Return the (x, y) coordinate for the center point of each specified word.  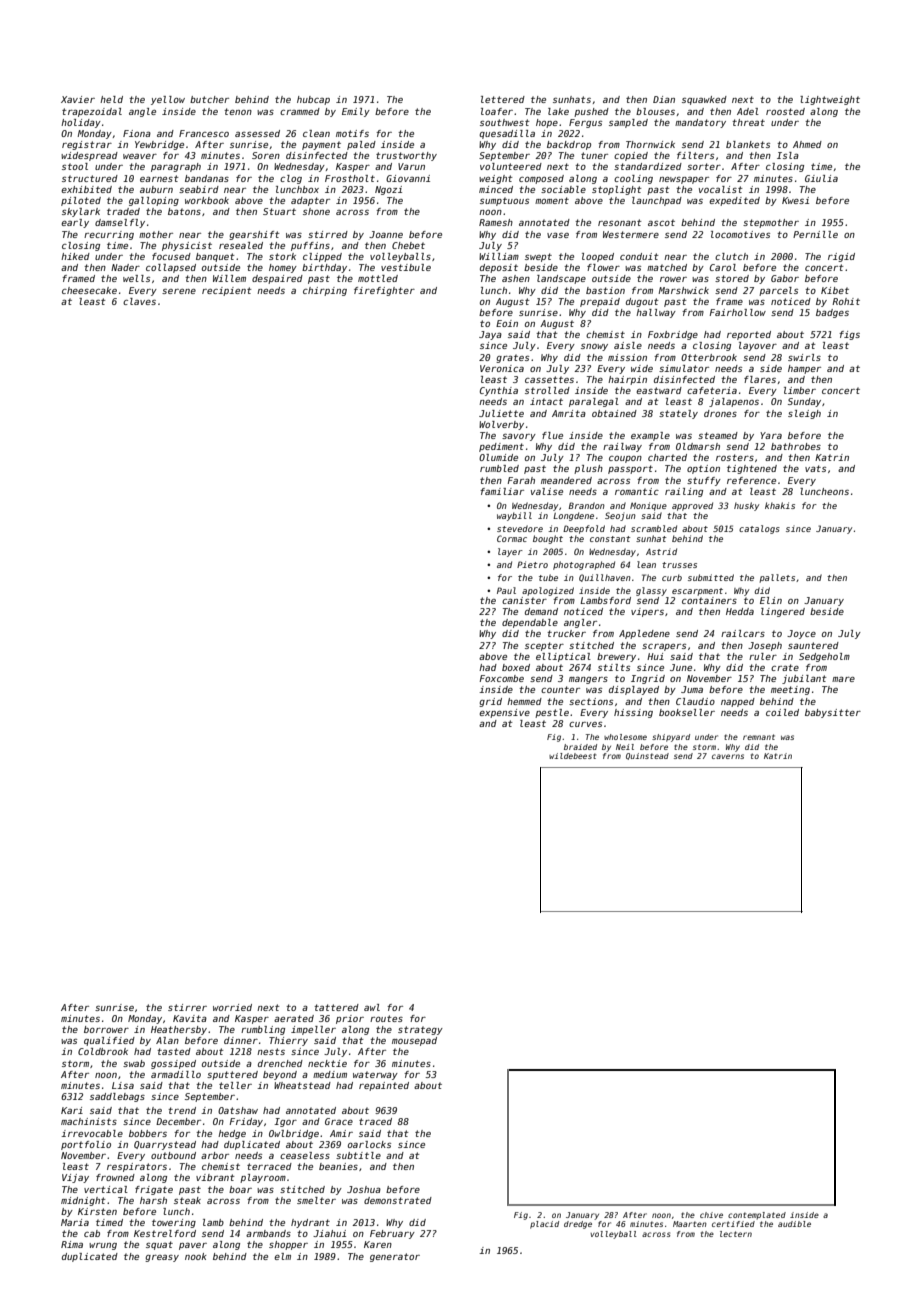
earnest (159, 178)
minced (496, 189)
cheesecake (89, 290)
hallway (656, 313)
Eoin (507, 323)
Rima (72, 1244)
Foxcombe (502, 678)
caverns (728, 756)
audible (794, 1224)
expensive (504, 713)
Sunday (804, 402)
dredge (578, 1225)
